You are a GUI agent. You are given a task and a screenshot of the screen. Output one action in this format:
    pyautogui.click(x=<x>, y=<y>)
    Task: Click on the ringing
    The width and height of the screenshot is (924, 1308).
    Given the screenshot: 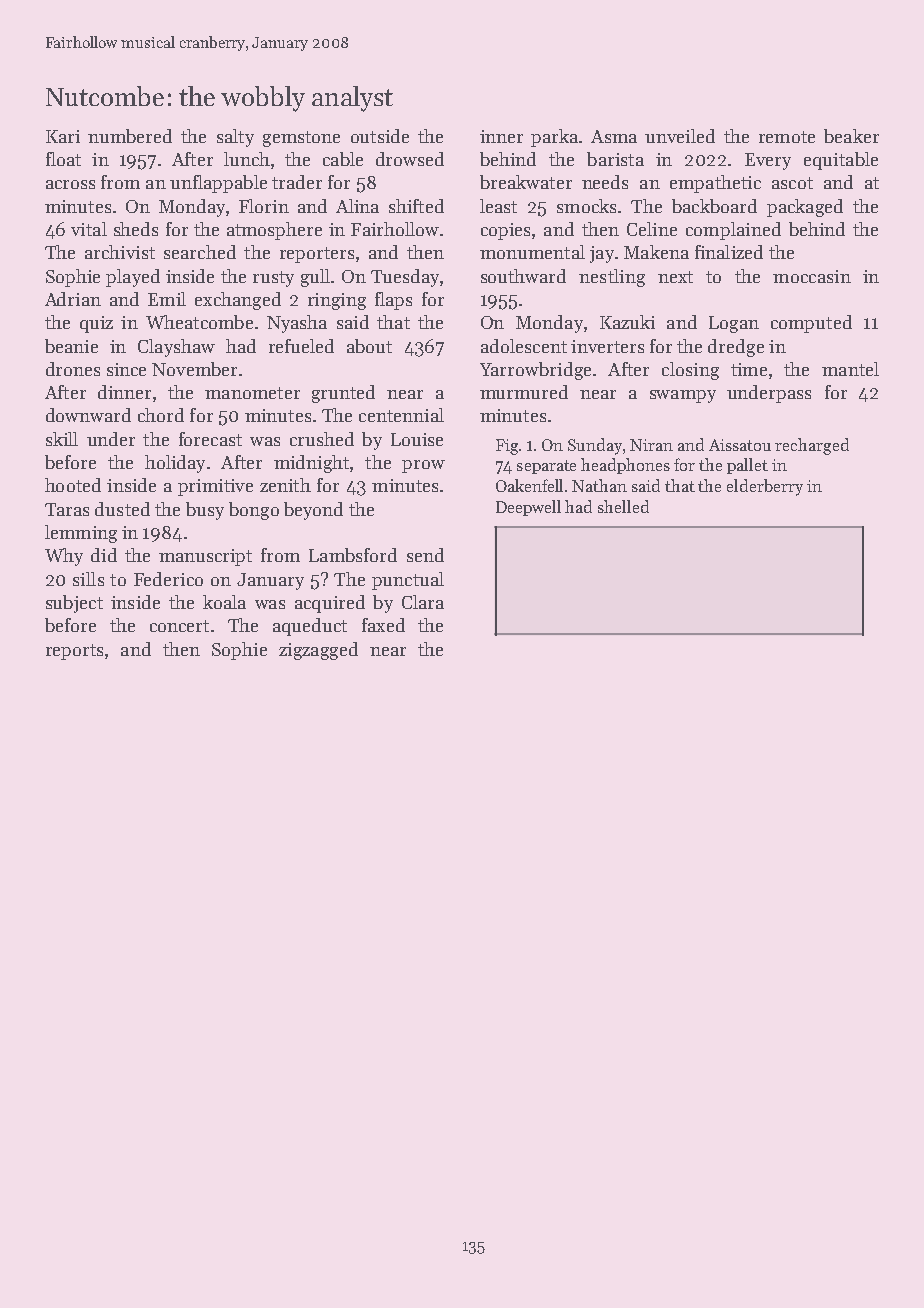 What is the action you would take?
    pyautogui.click(x=337, y=301)
